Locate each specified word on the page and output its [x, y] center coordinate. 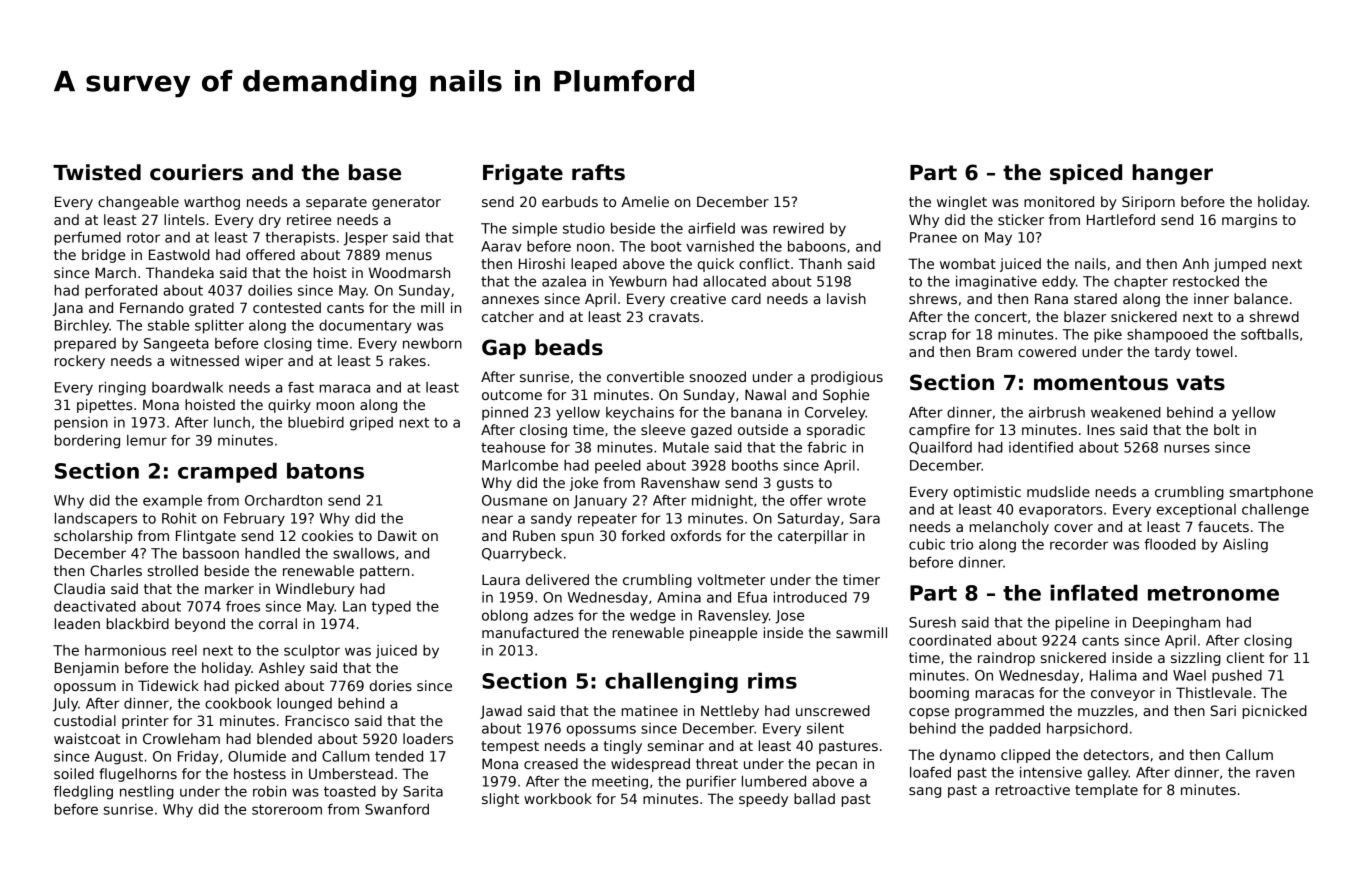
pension [81, 424]
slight [500, 800]
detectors [1116, 754]
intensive [1051, 772]
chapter [1141, 283]
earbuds [570, 201]
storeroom [287, 809]
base [375, 172]
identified [1041, 447]
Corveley [835, 414]
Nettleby [730, 712]
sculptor [312, 652]
